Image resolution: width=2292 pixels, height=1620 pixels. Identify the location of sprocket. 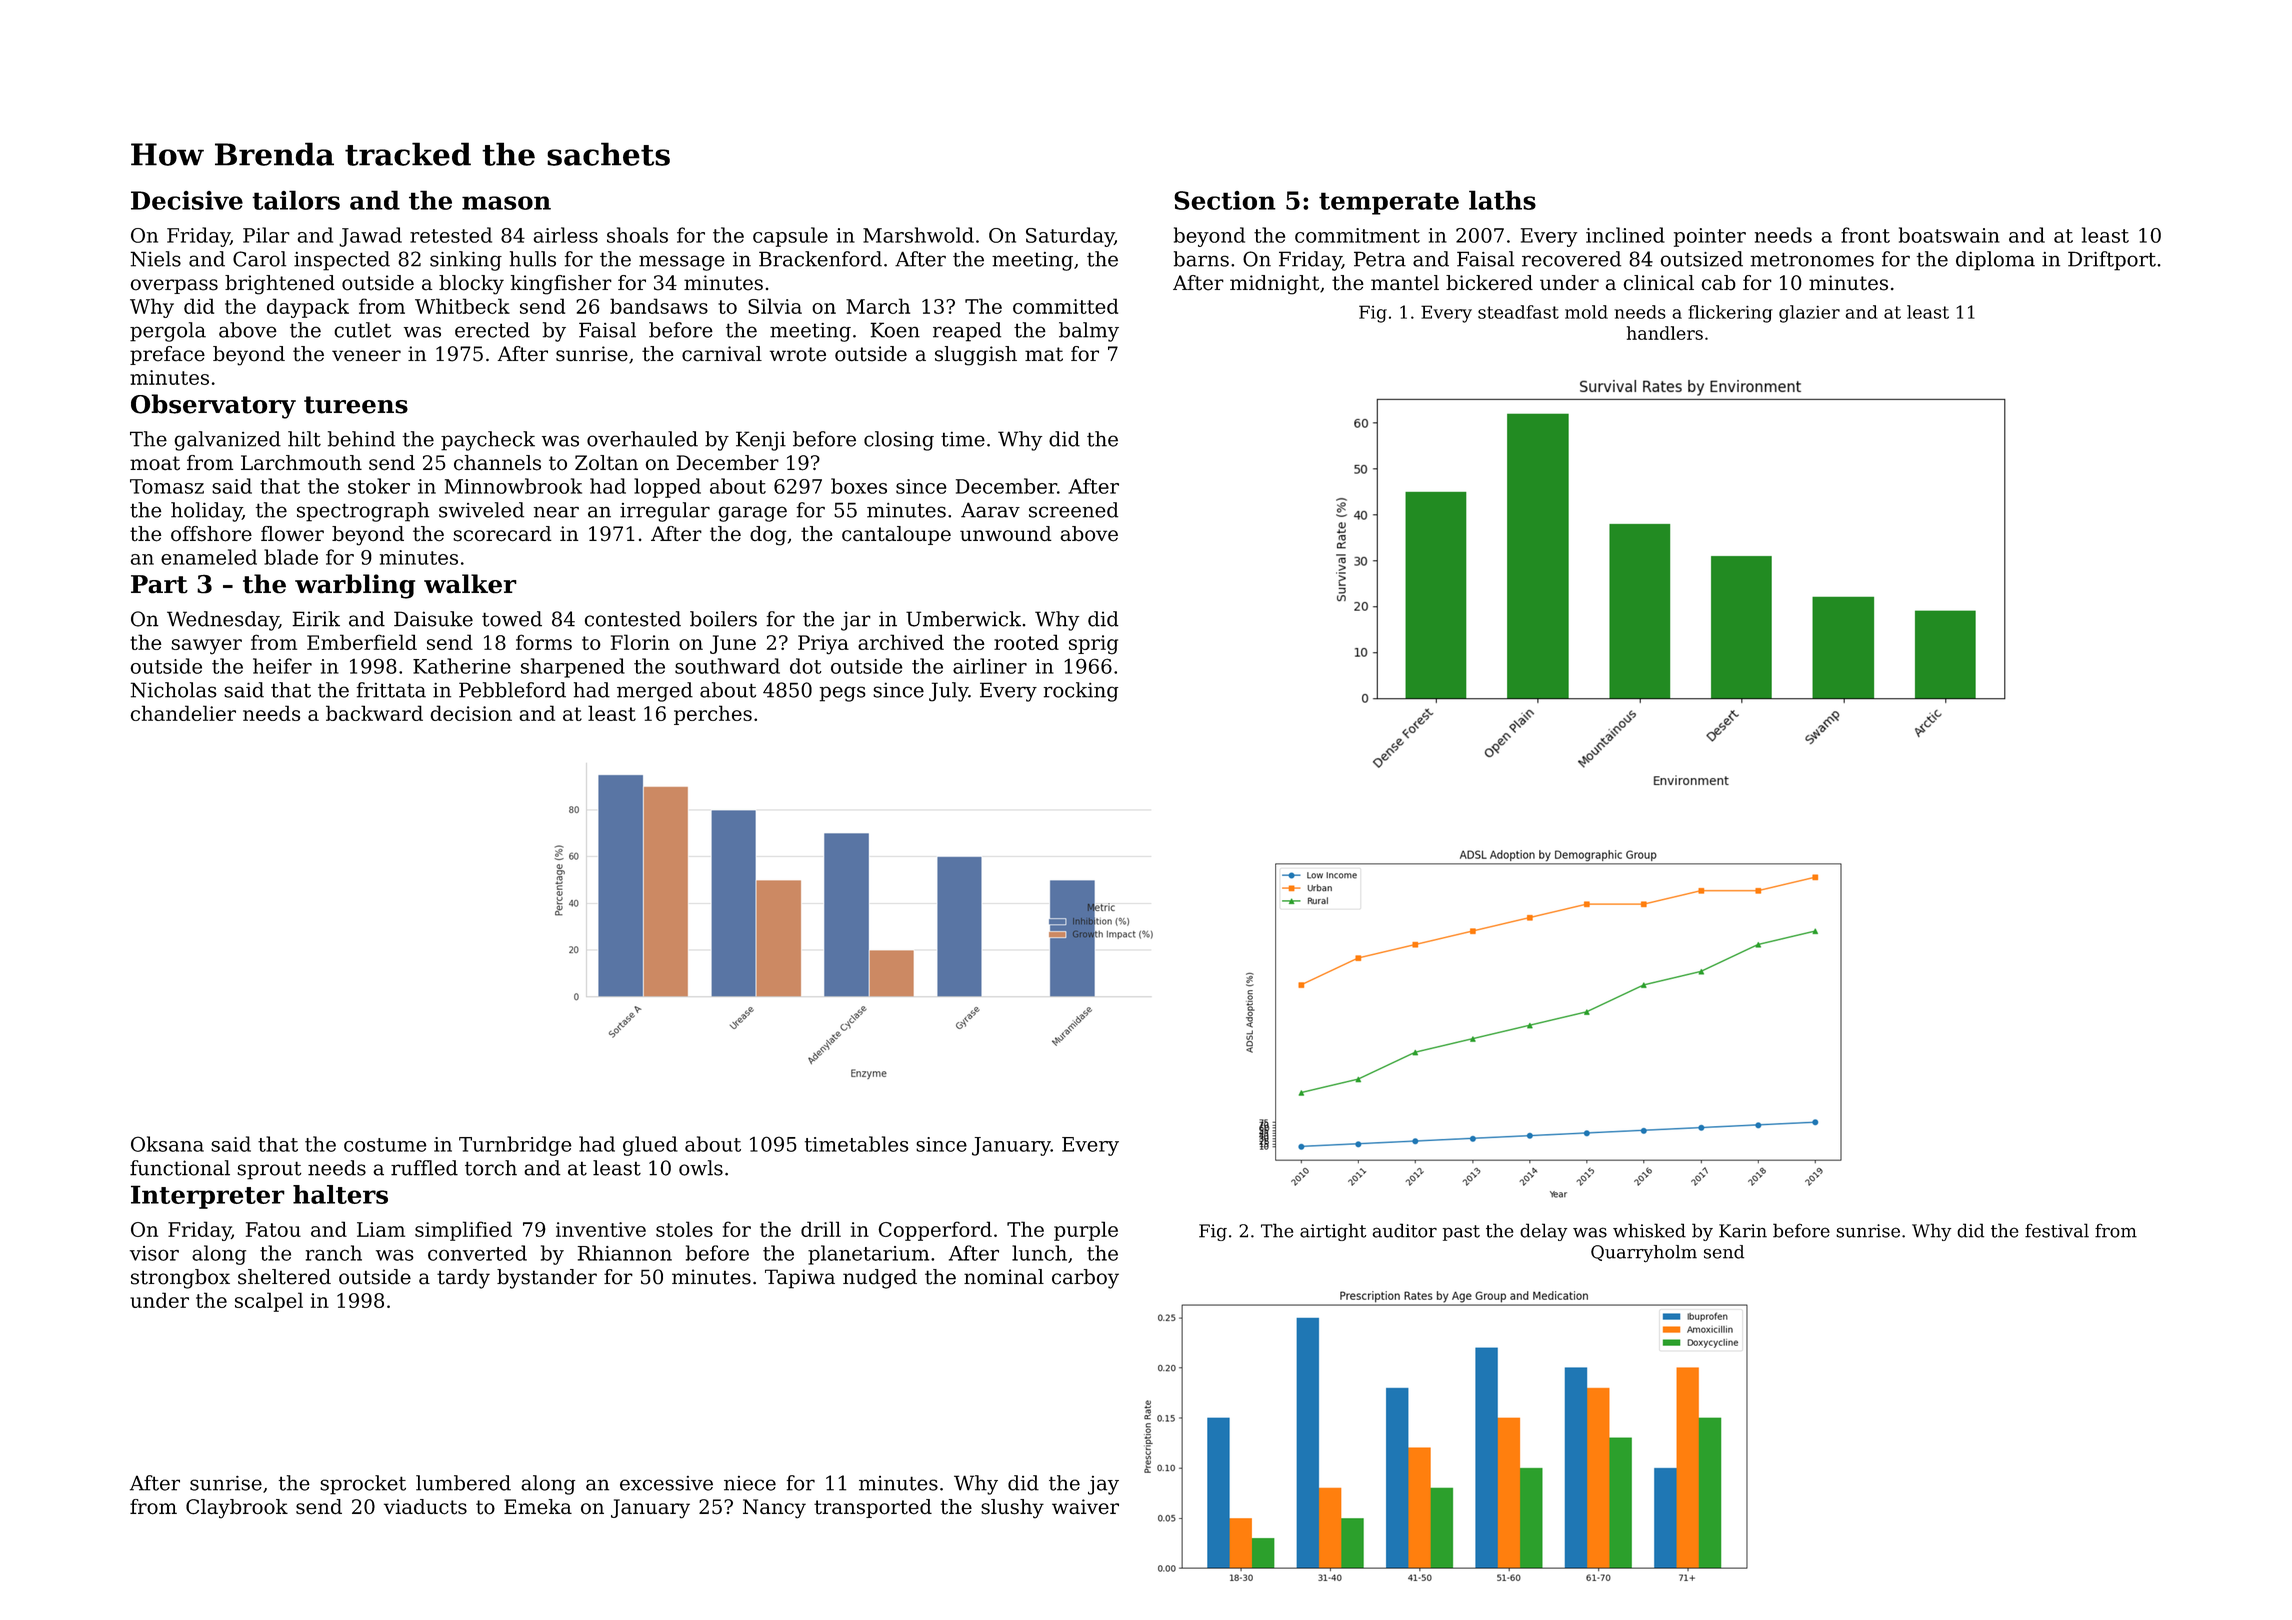
(363, 1485).
